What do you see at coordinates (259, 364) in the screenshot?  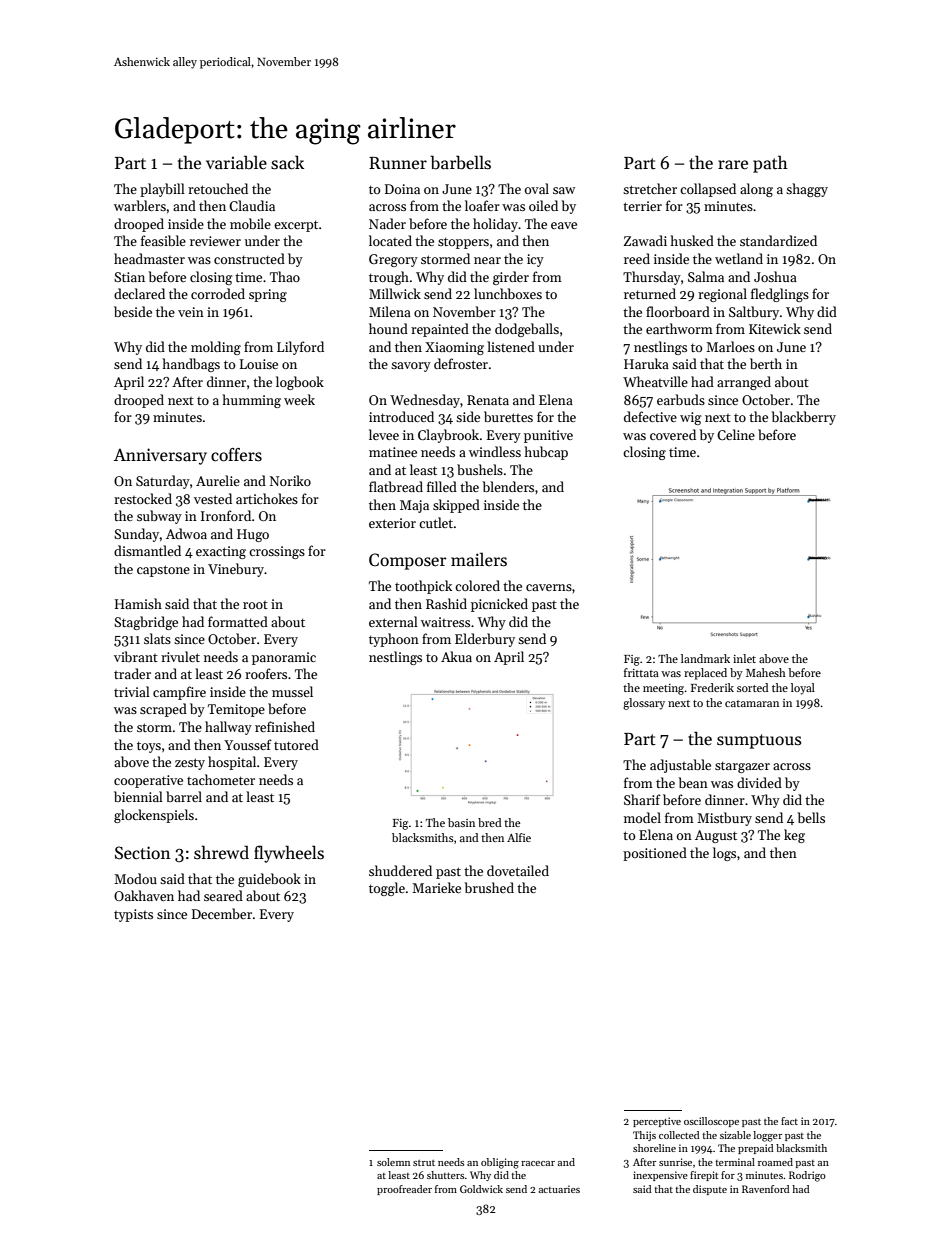 I see `Louise` at bounding box center [259, 364].
